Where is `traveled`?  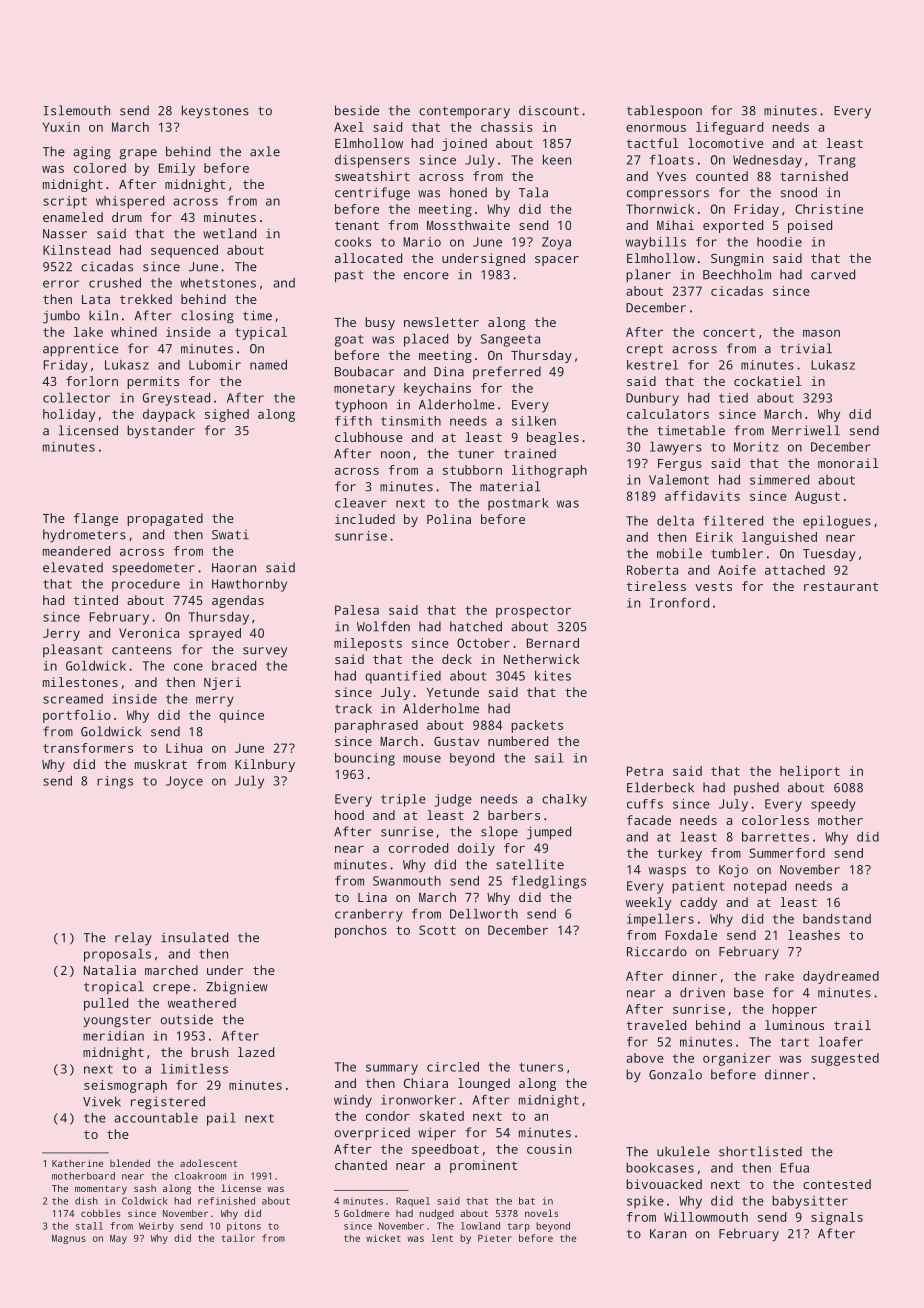 traveled is located at coordinates (656, 1025).
